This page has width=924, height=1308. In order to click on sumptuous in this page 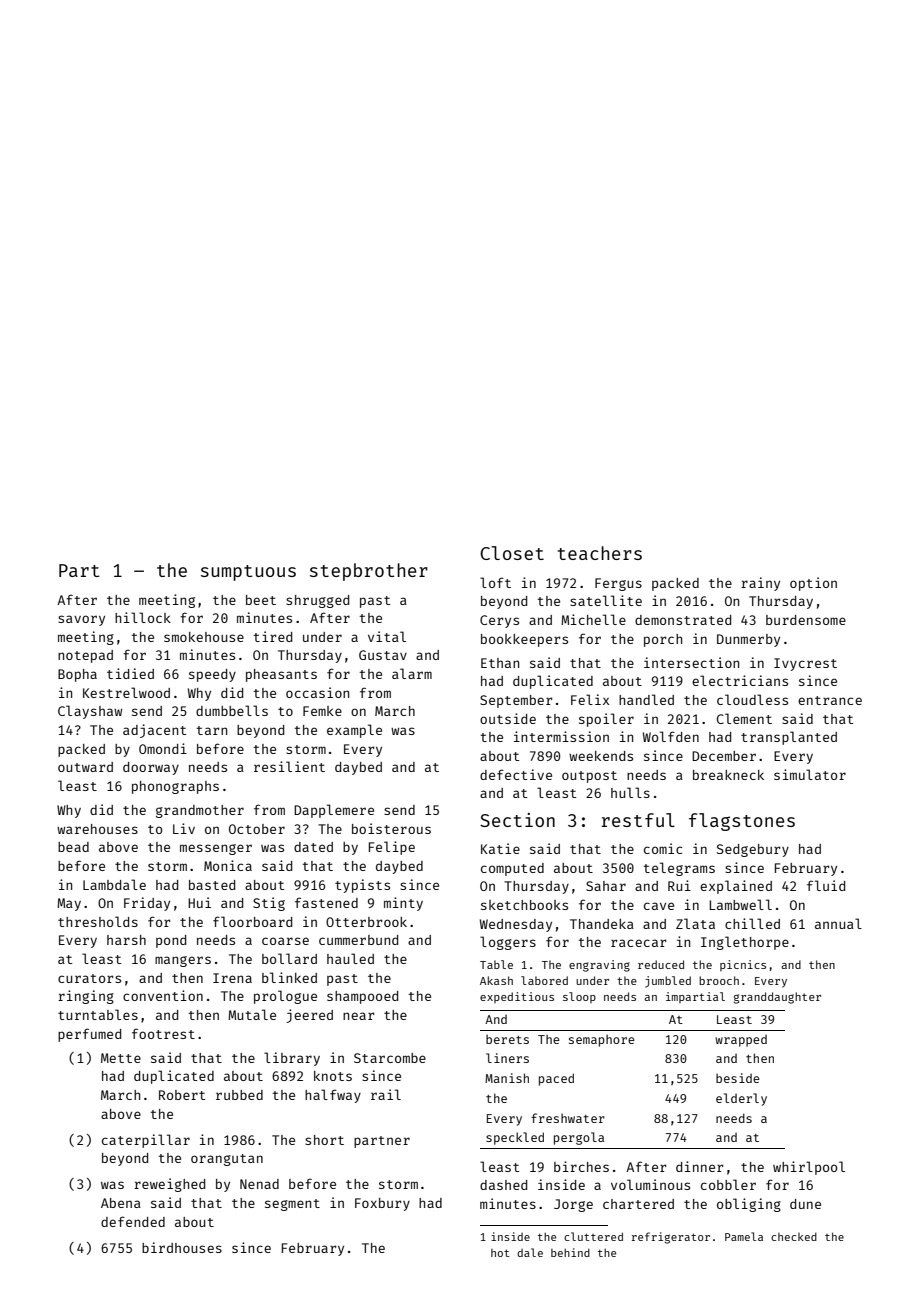, I will do `click(248, 573)`.
